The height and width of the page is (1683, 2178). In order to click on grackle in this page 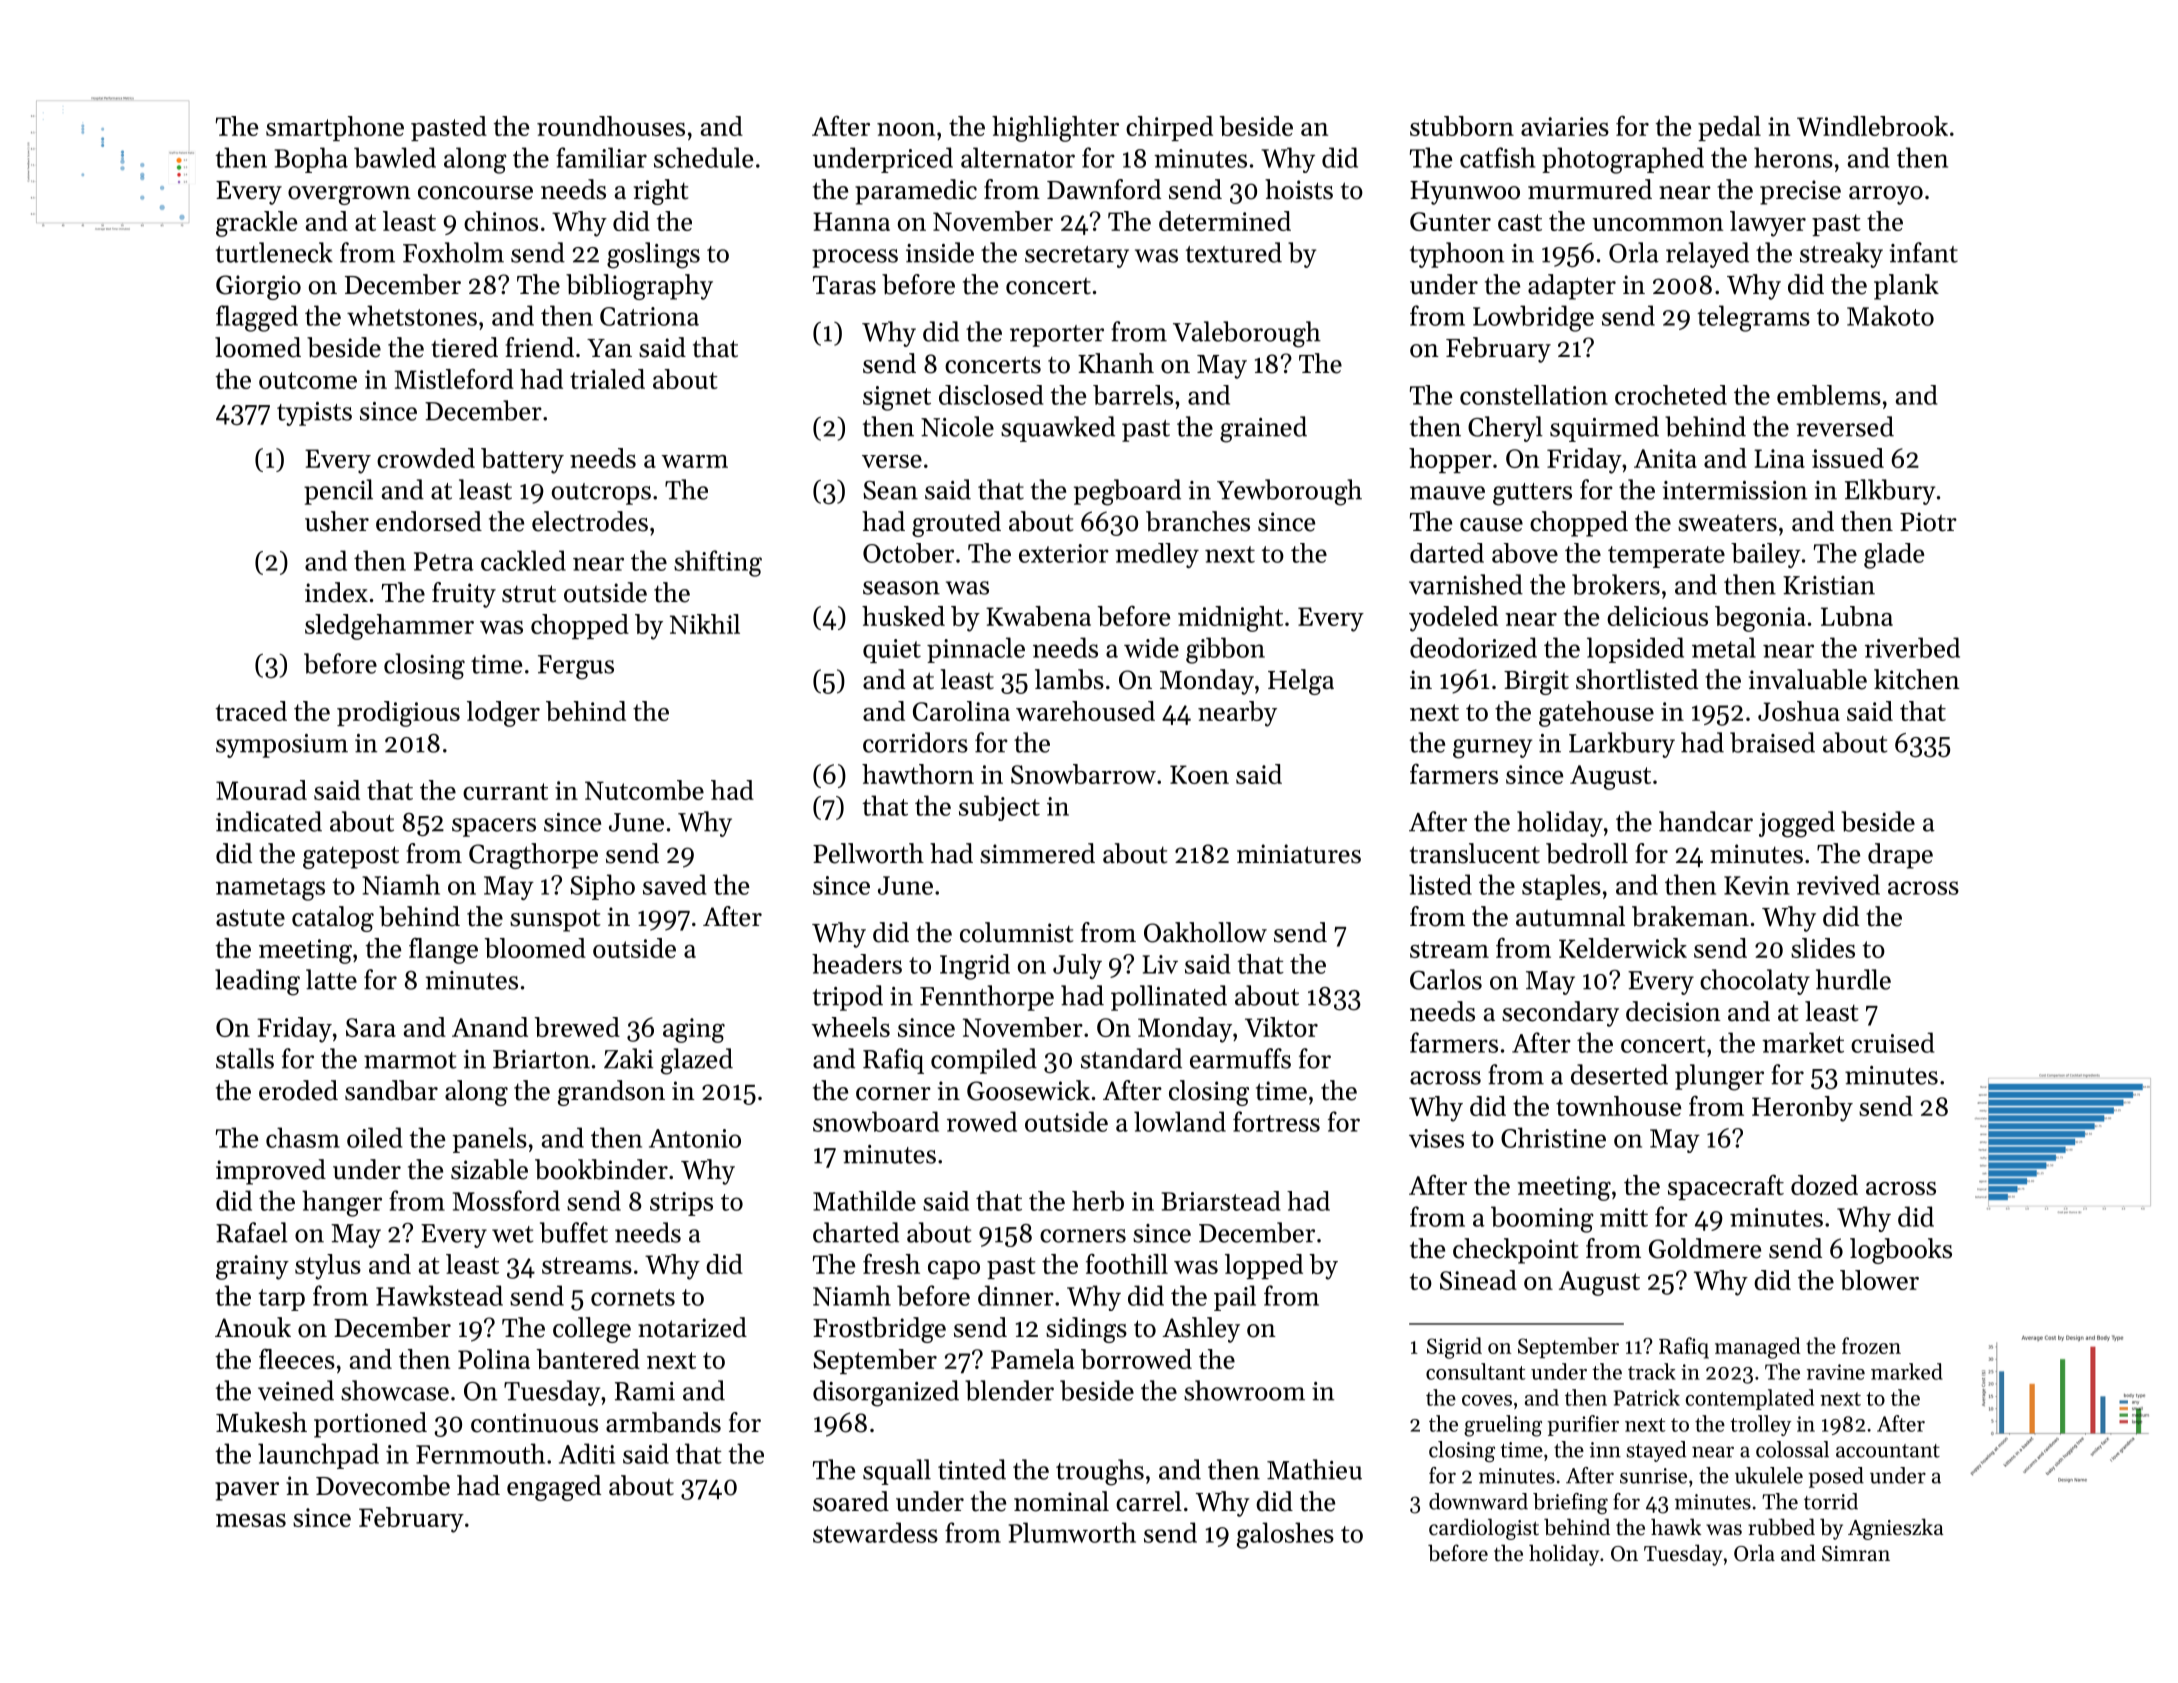, I will do `click(256, 224)`.
